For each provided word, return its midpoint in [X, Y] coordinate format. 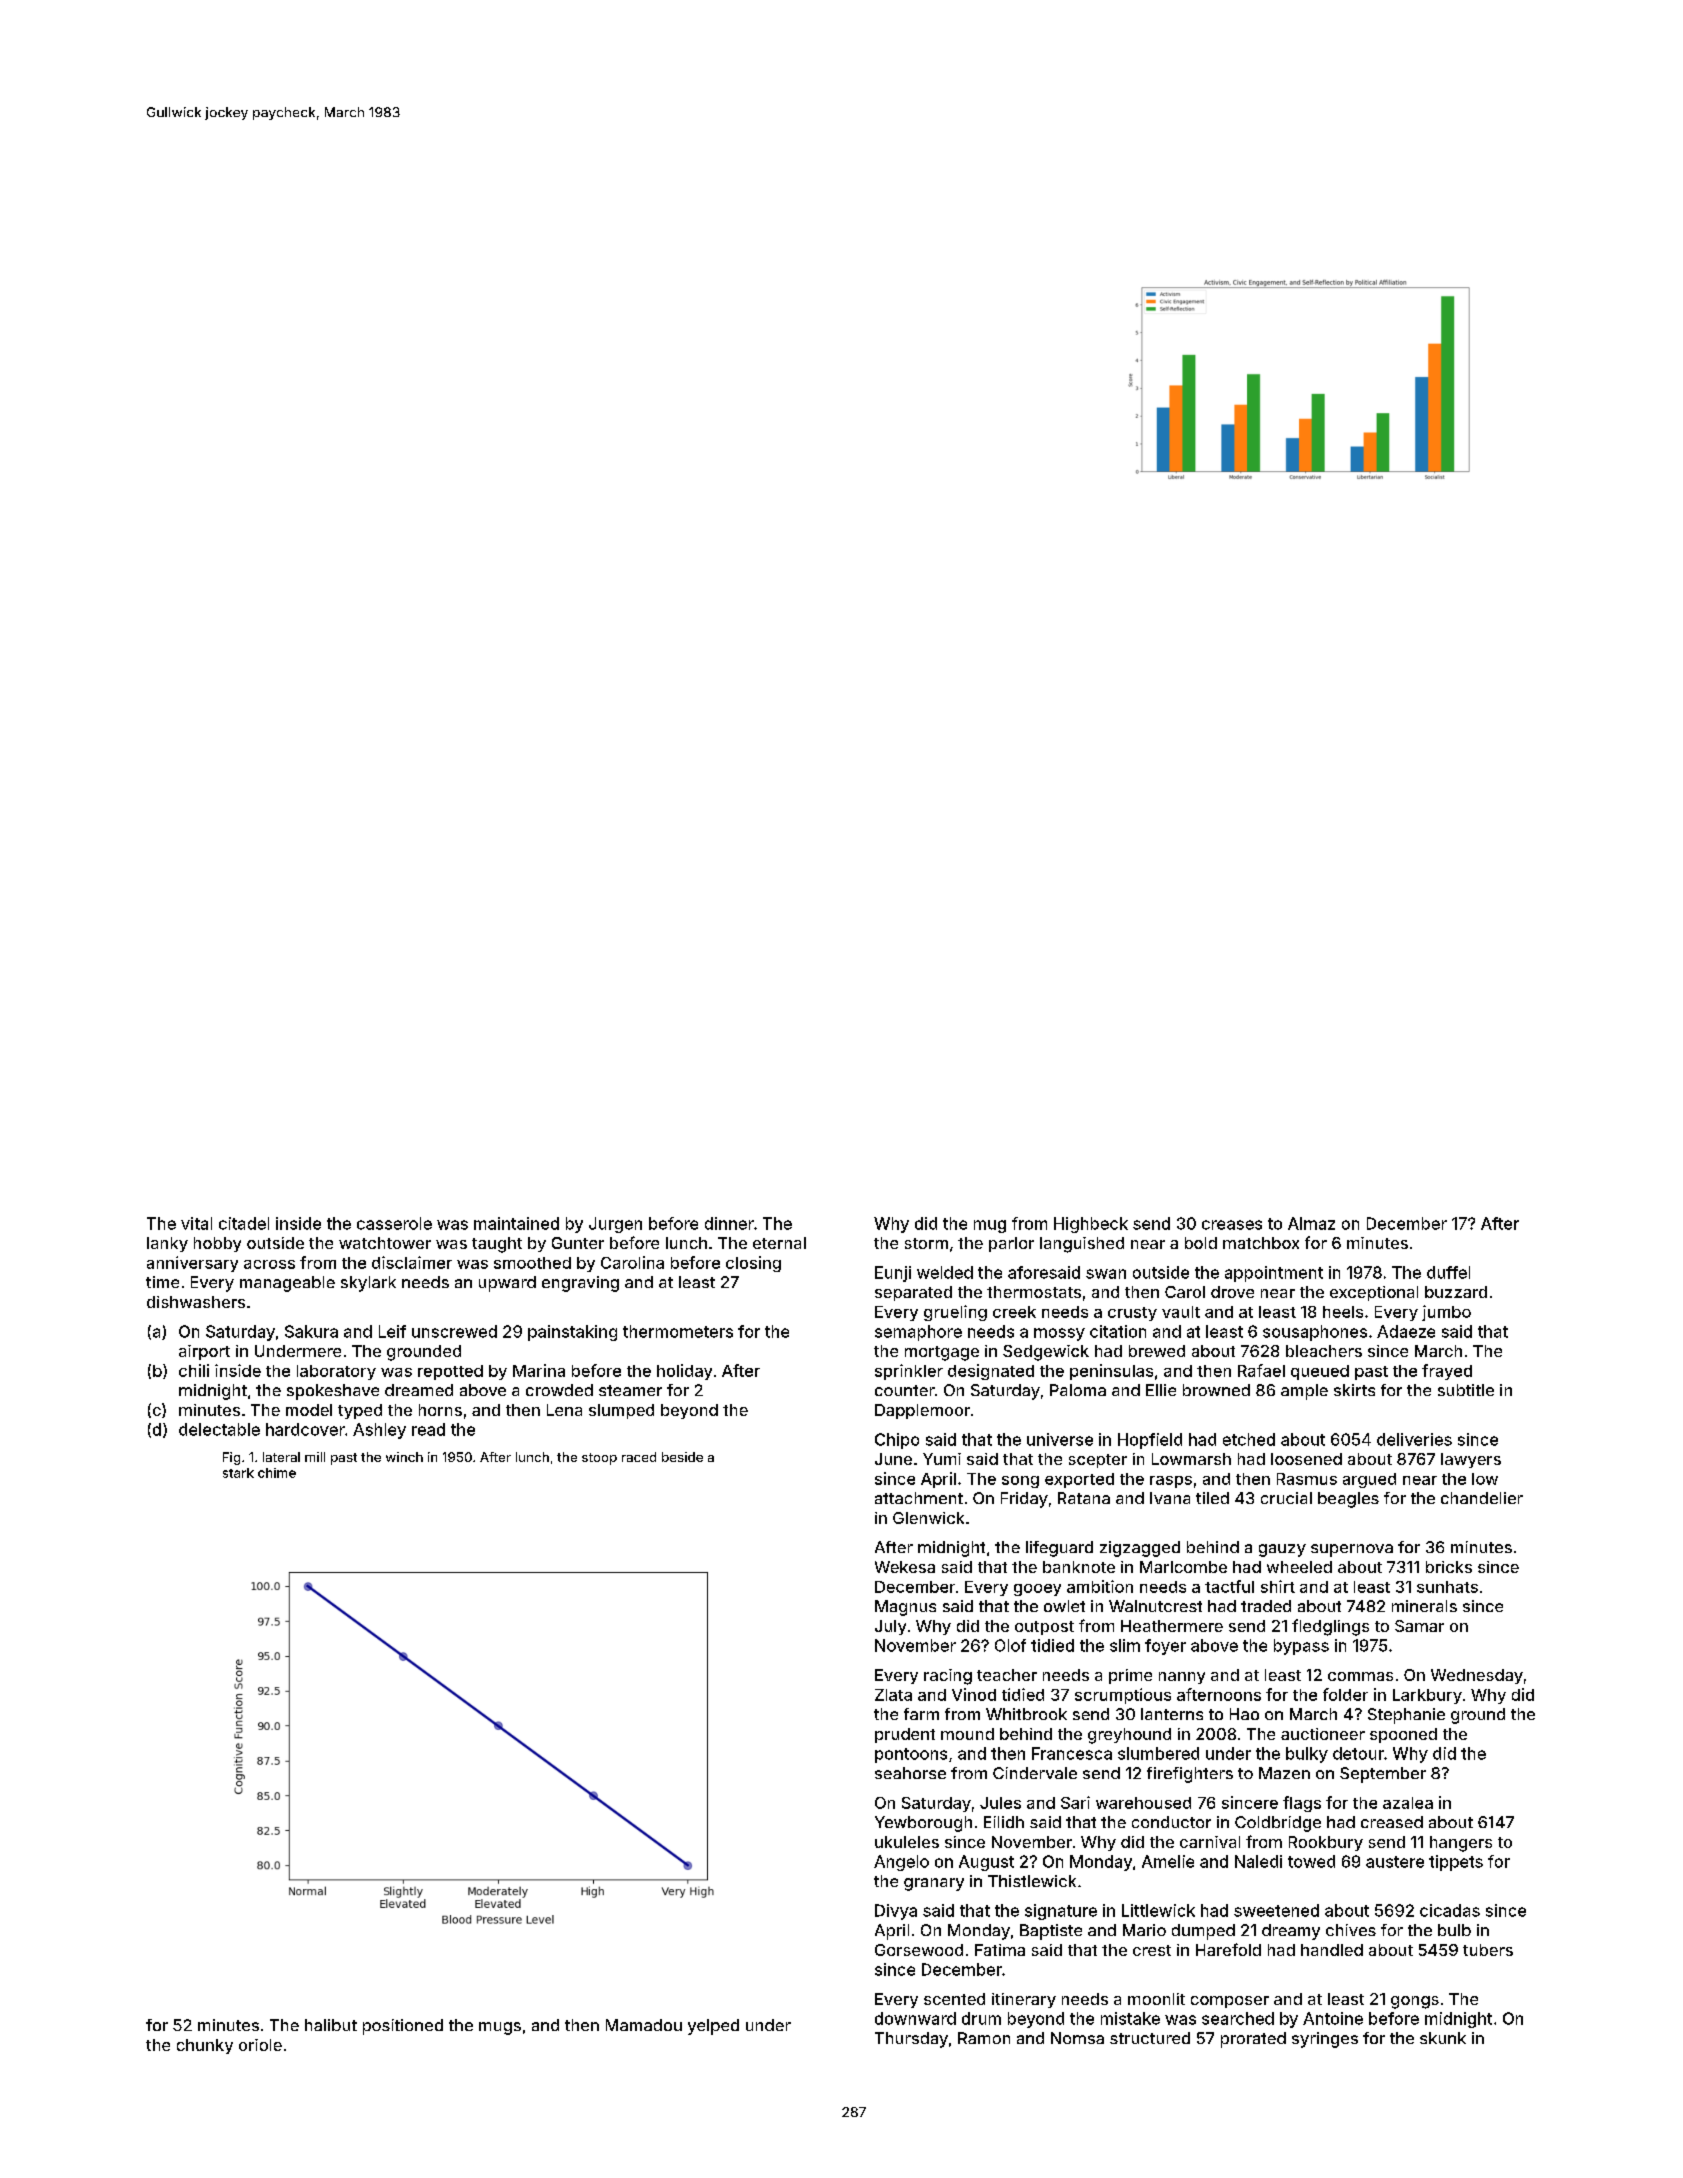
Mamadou [644, 2025]
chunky [205, 2046]
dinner [729, 1223]
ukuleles [907, 1842]
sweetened [1276, 1910]
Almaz [1311, 1223]
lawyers [1471, 1460]
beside [682, 1457]
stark [238, 1473]
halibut [331, 2025]
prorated [1253, 2040]
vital [196, 1223]
